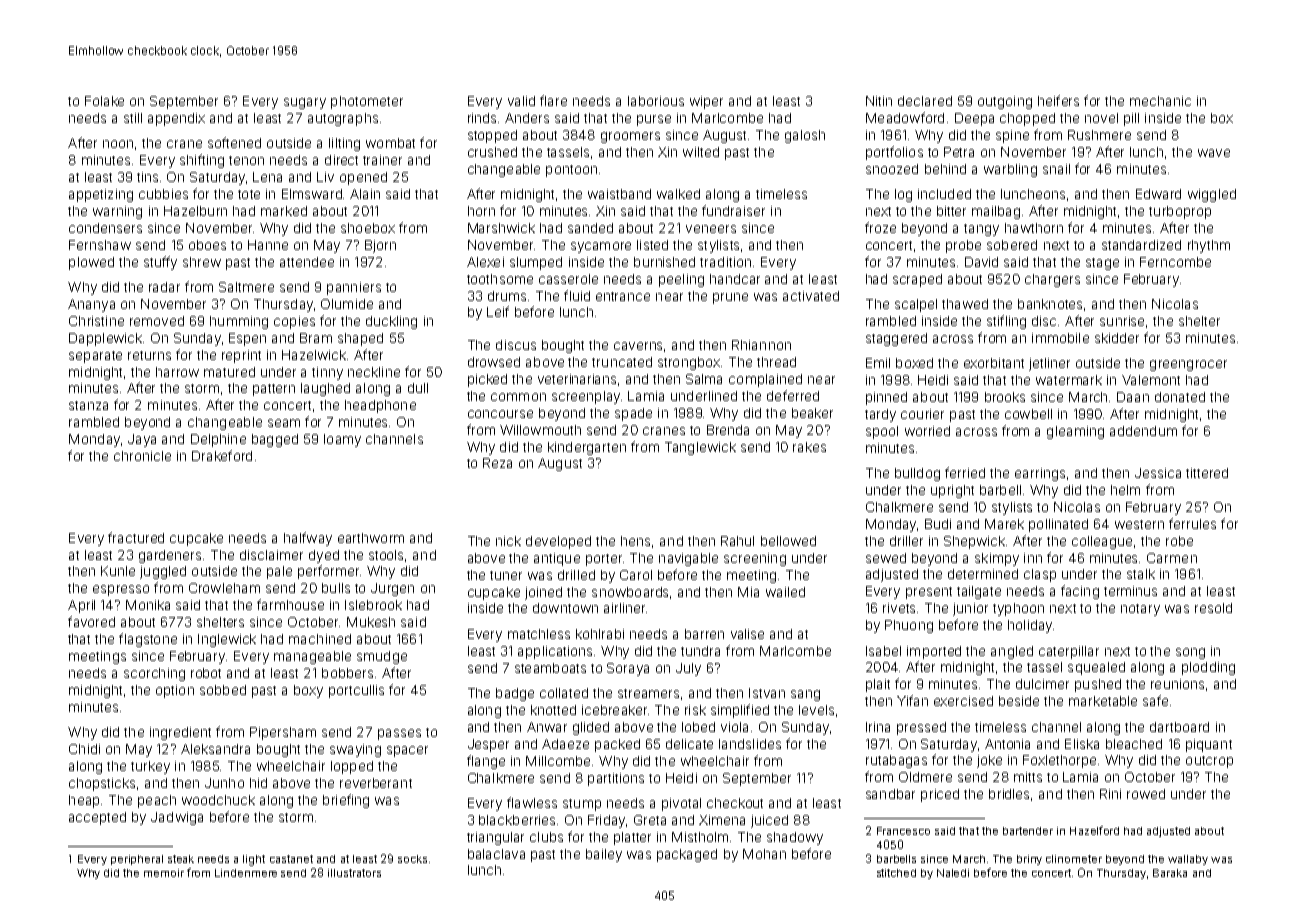 The image size is (1308, 924). I want to click on resold, so click(1213, 608).
